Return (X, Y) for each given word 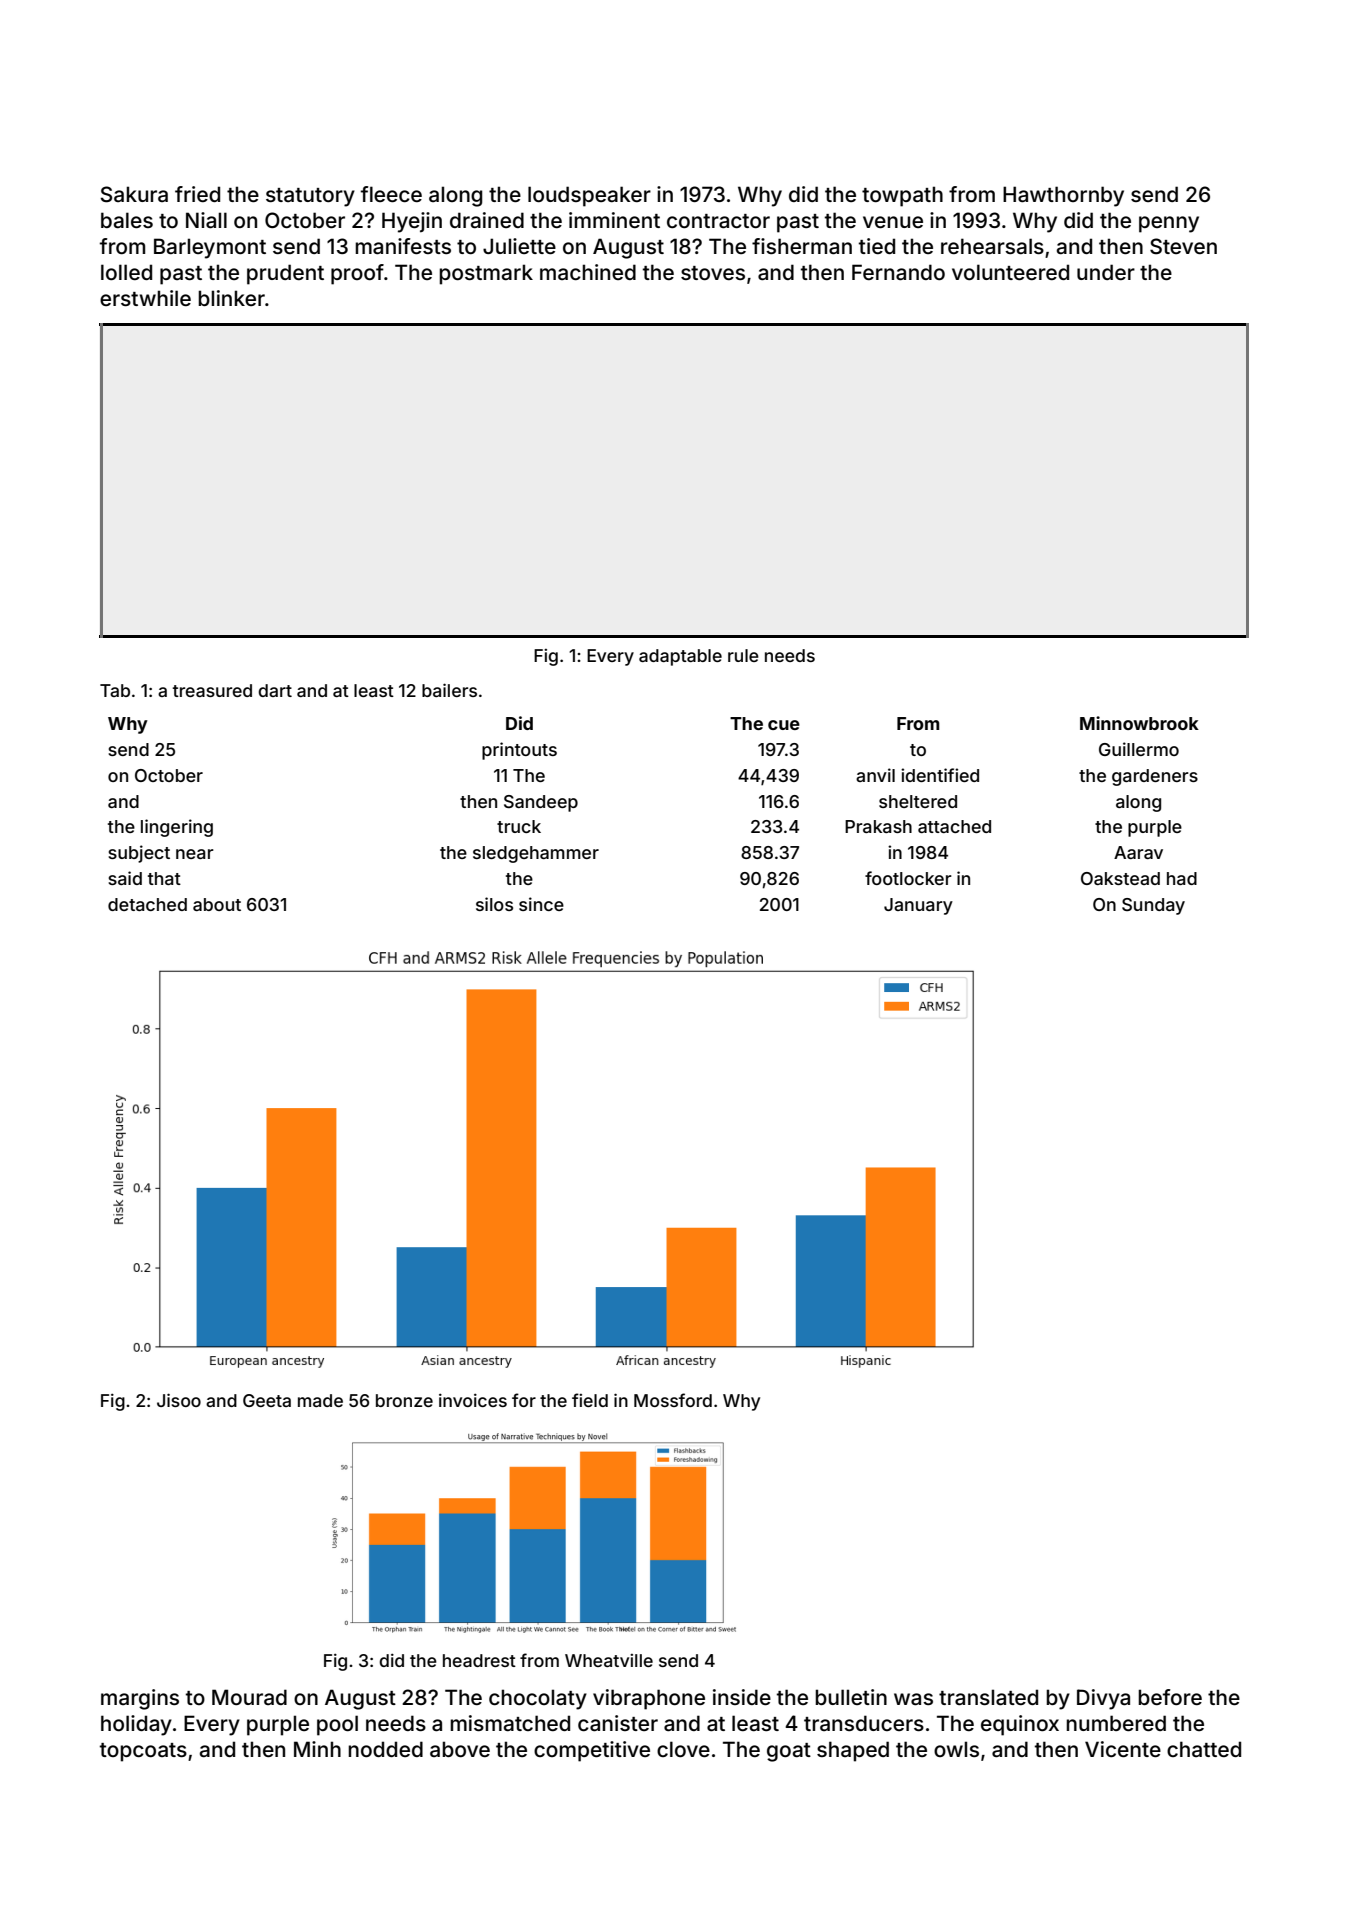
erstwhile (145, 298)
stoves (713, 273)
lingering (177, 828)
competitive (592, 1751)
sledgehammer (536, 854)
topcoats (143, 1752)
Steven (1183, 246)
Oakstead (1120, 878)
